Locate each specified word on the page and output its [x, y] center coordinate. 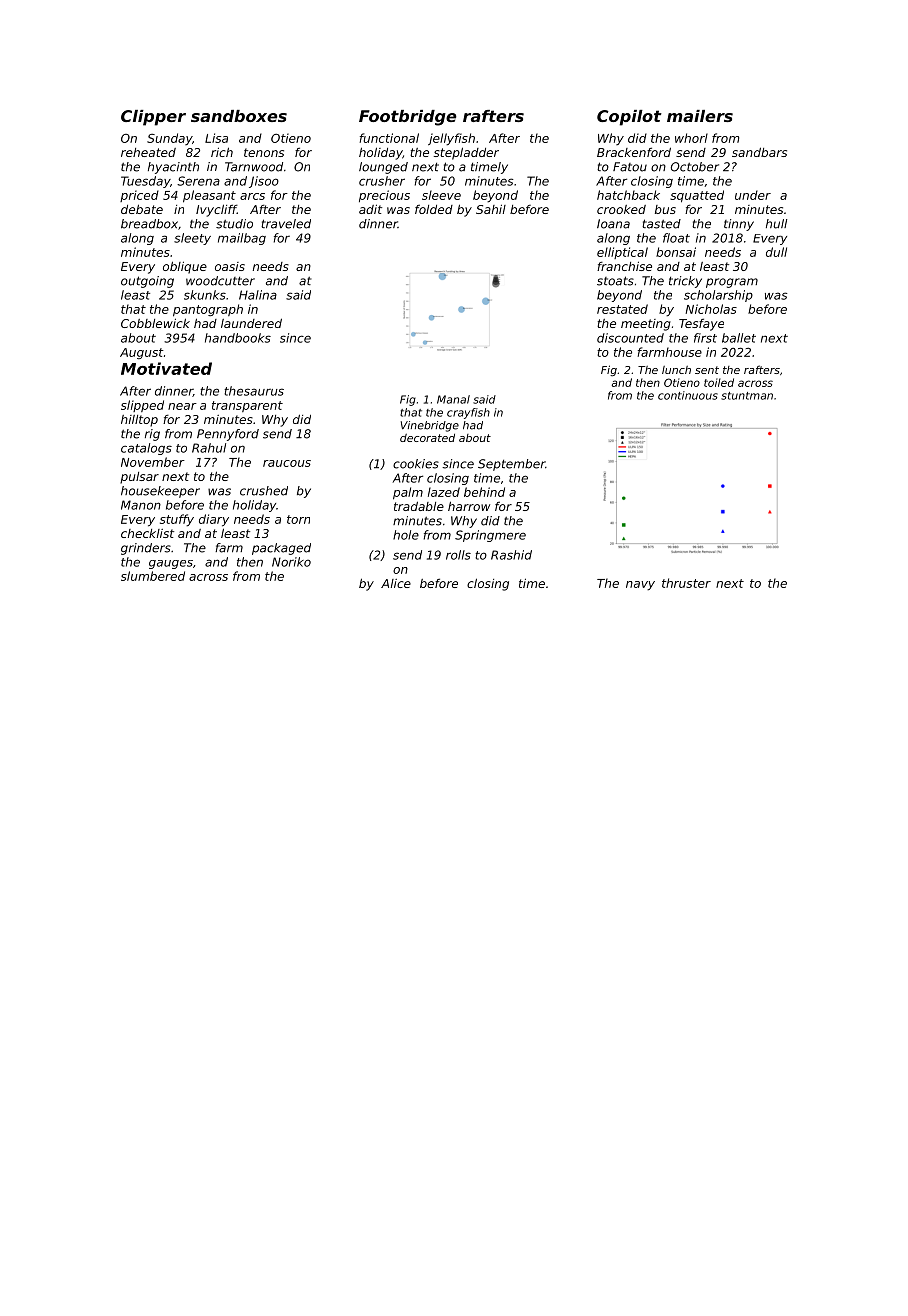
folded [434, 209]
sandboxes [239, 116]
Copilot [629, 118]
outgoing [147, 282]
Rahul [209, 448]
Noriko [291, 562]
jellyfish [451, 139]
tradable [419, 506]
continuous [688, 395]
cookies [416, 464]
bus [665, 209]
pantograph [208, 310]
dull [776, 252]
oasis [230, 266]
